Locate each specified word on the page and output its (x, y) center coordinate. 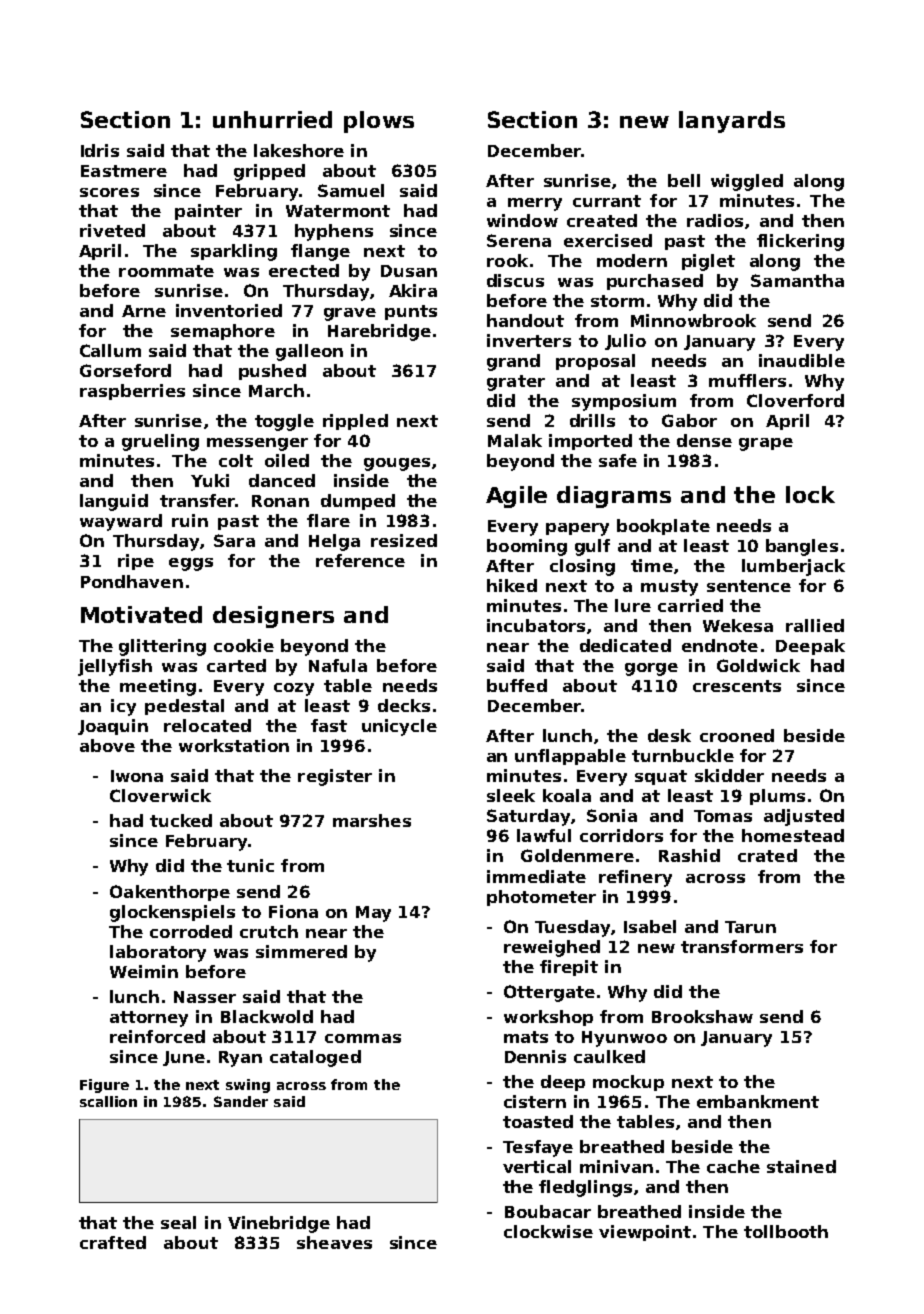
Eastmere (124, 171)
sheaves (334, 1242)
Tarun (750, 927)
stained (801, 1166)
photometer (541, 898)
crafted (113, 1242)
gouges (397, 464)
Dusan (409, 271)
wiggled (747, 182)
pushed (272, 372)
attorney (149, 1019)
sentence (749, 586)
